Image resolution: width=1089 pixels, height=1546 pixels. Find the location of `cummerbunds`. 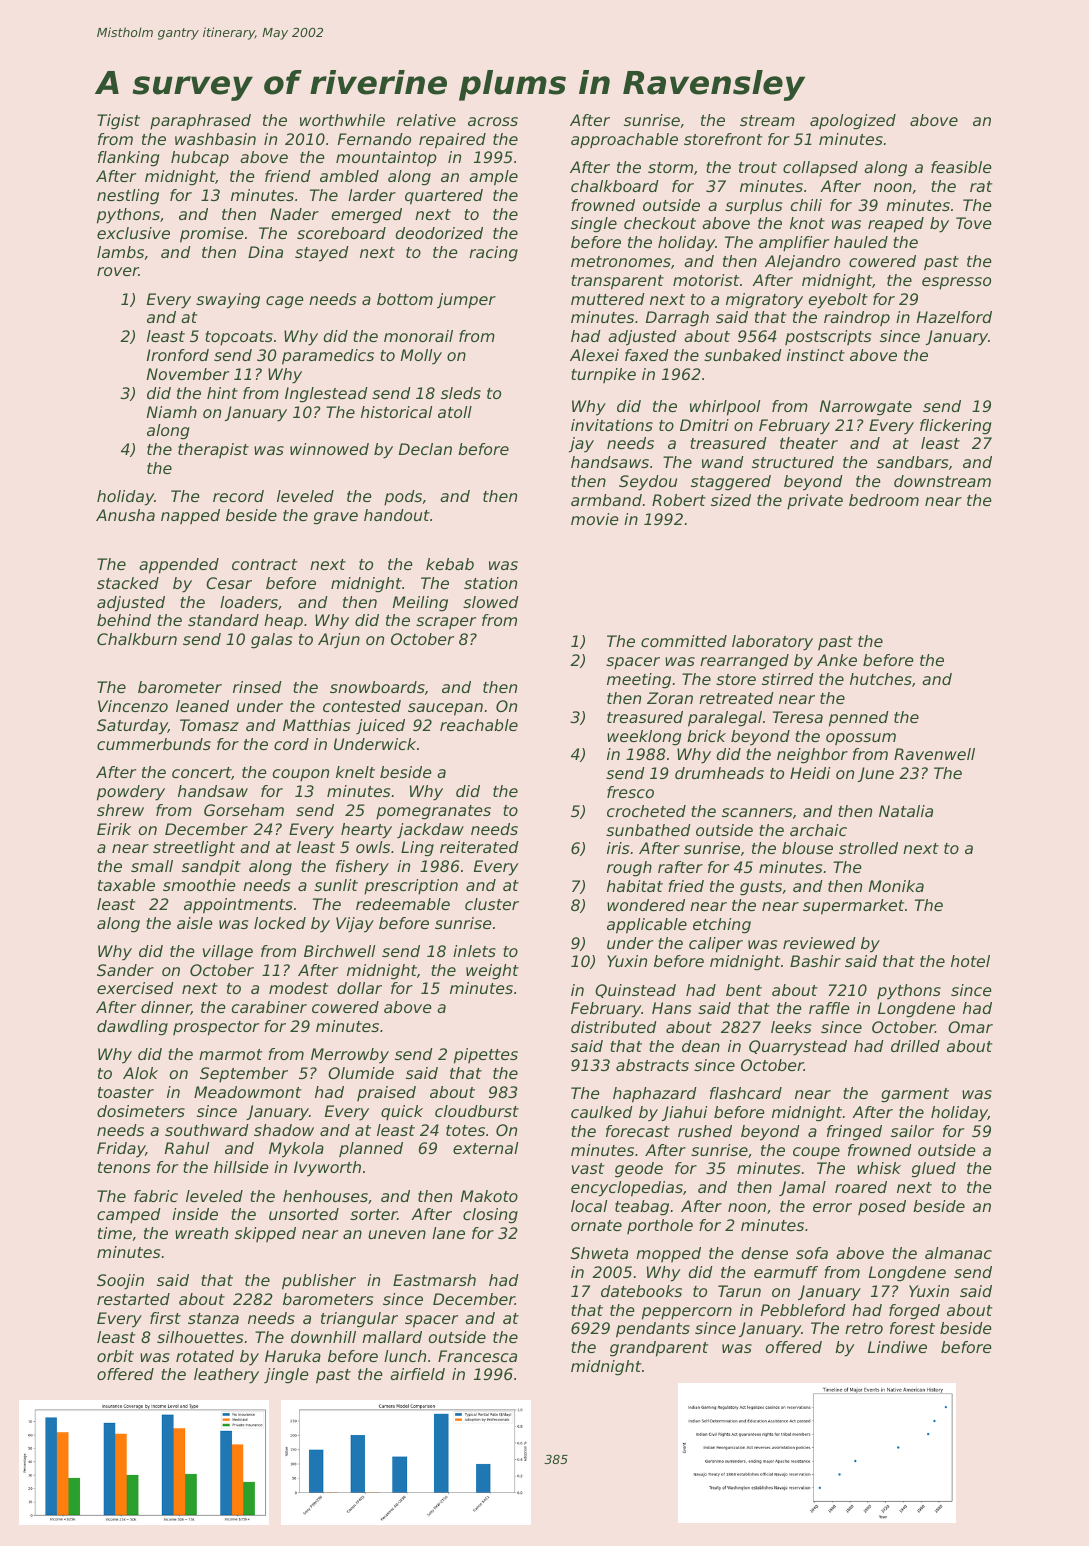

cummerbunds is located at coordinates (154, 744).
